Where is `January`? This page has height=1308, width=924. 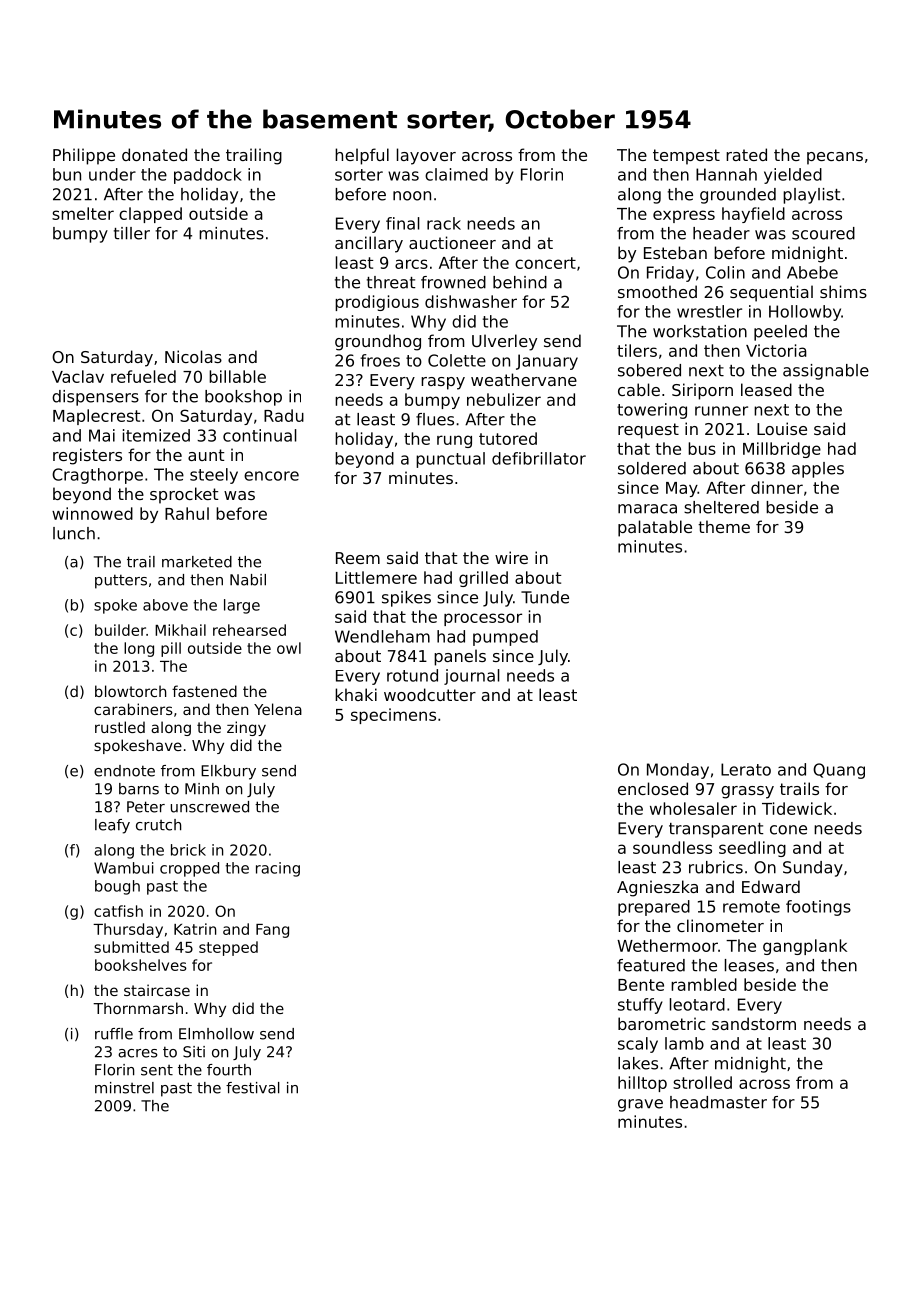
January is located at coordinates (547, 362).
